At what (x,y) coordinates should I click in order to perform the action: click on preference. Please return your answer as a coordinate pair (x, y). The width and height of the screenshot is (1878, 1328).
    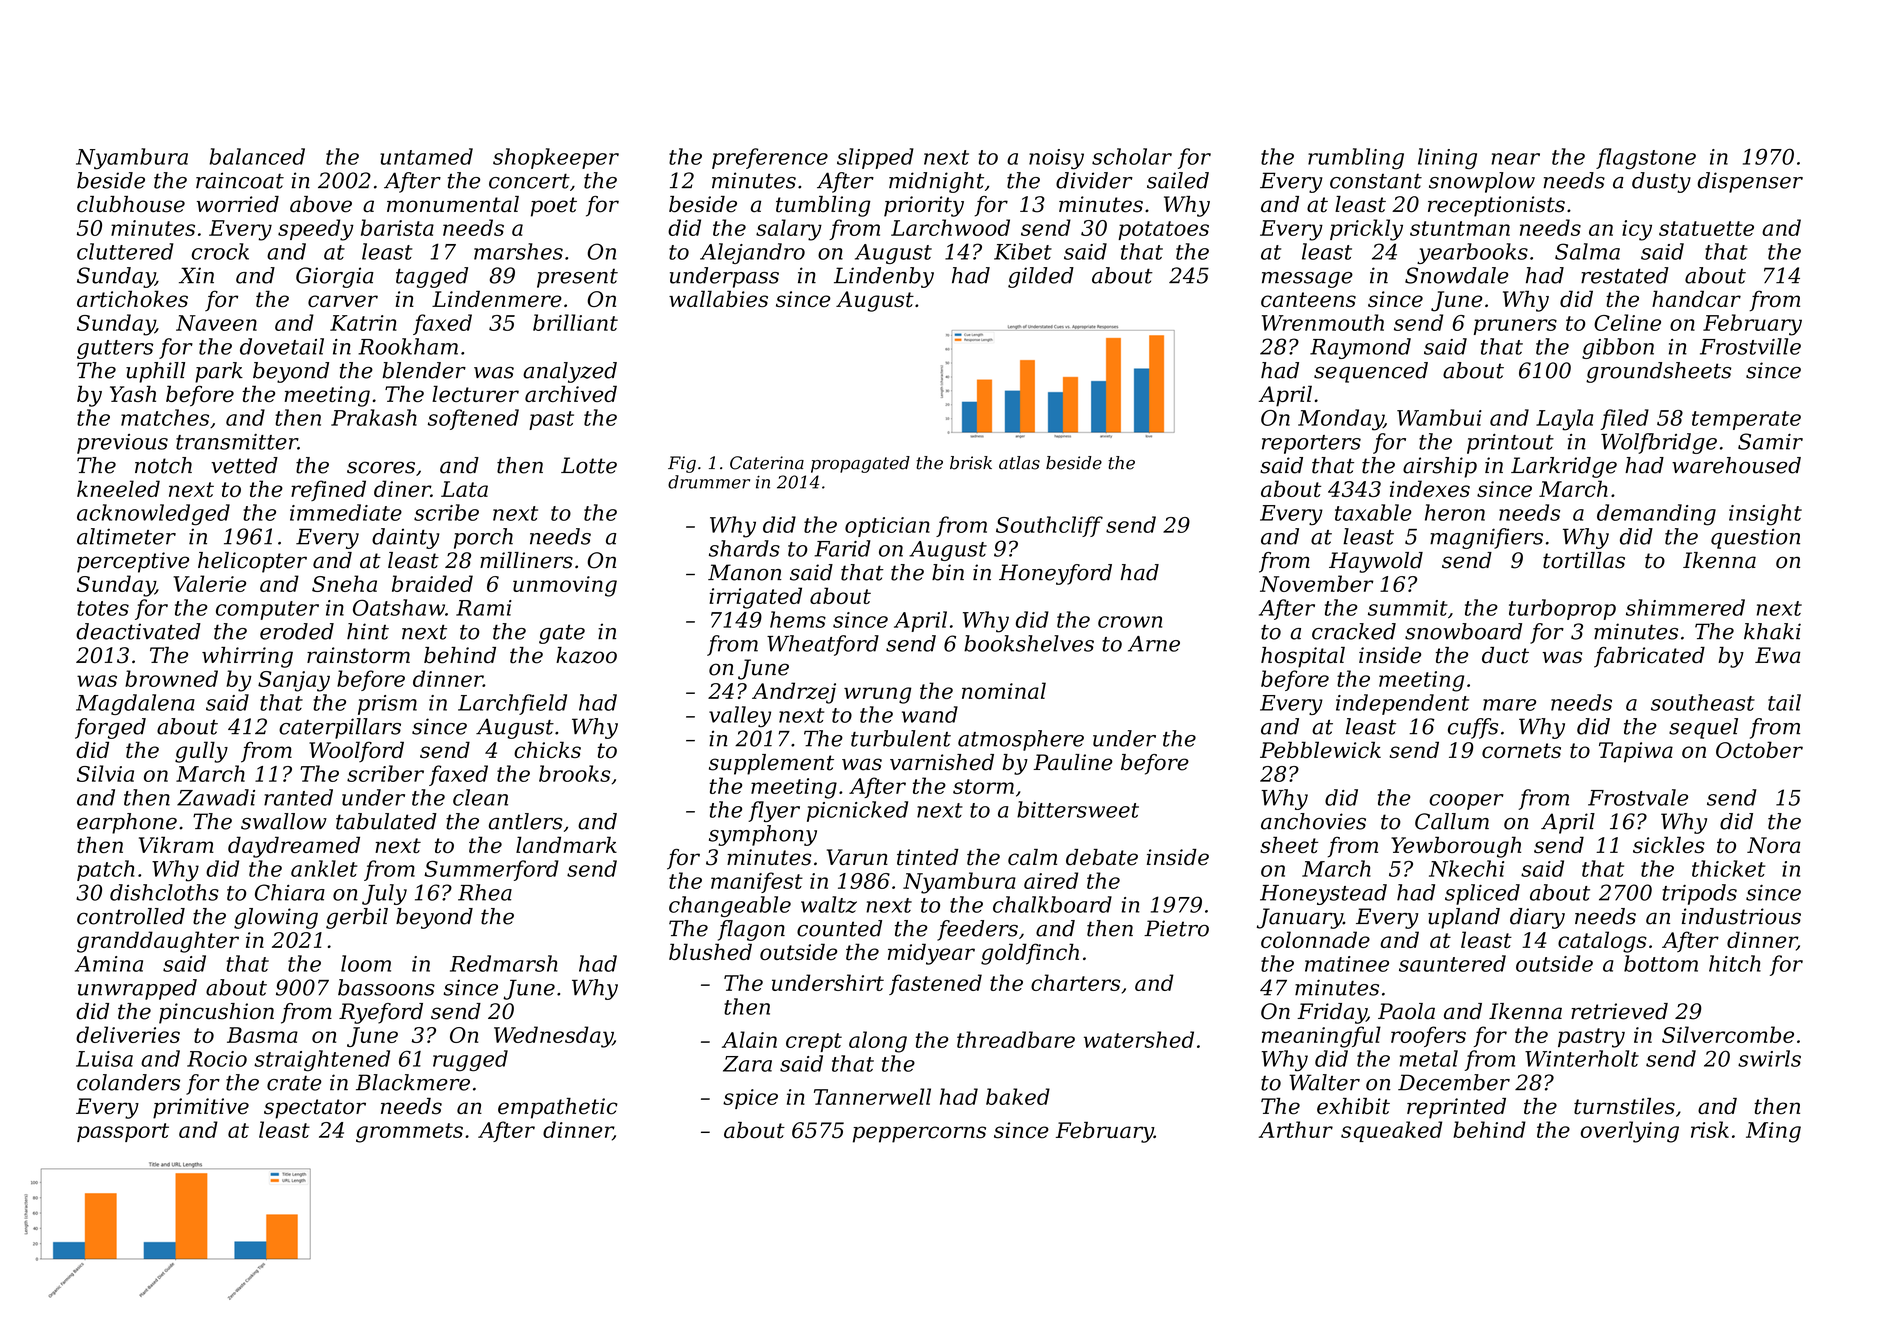
    Looking at the image, I should click on (770, 158).
